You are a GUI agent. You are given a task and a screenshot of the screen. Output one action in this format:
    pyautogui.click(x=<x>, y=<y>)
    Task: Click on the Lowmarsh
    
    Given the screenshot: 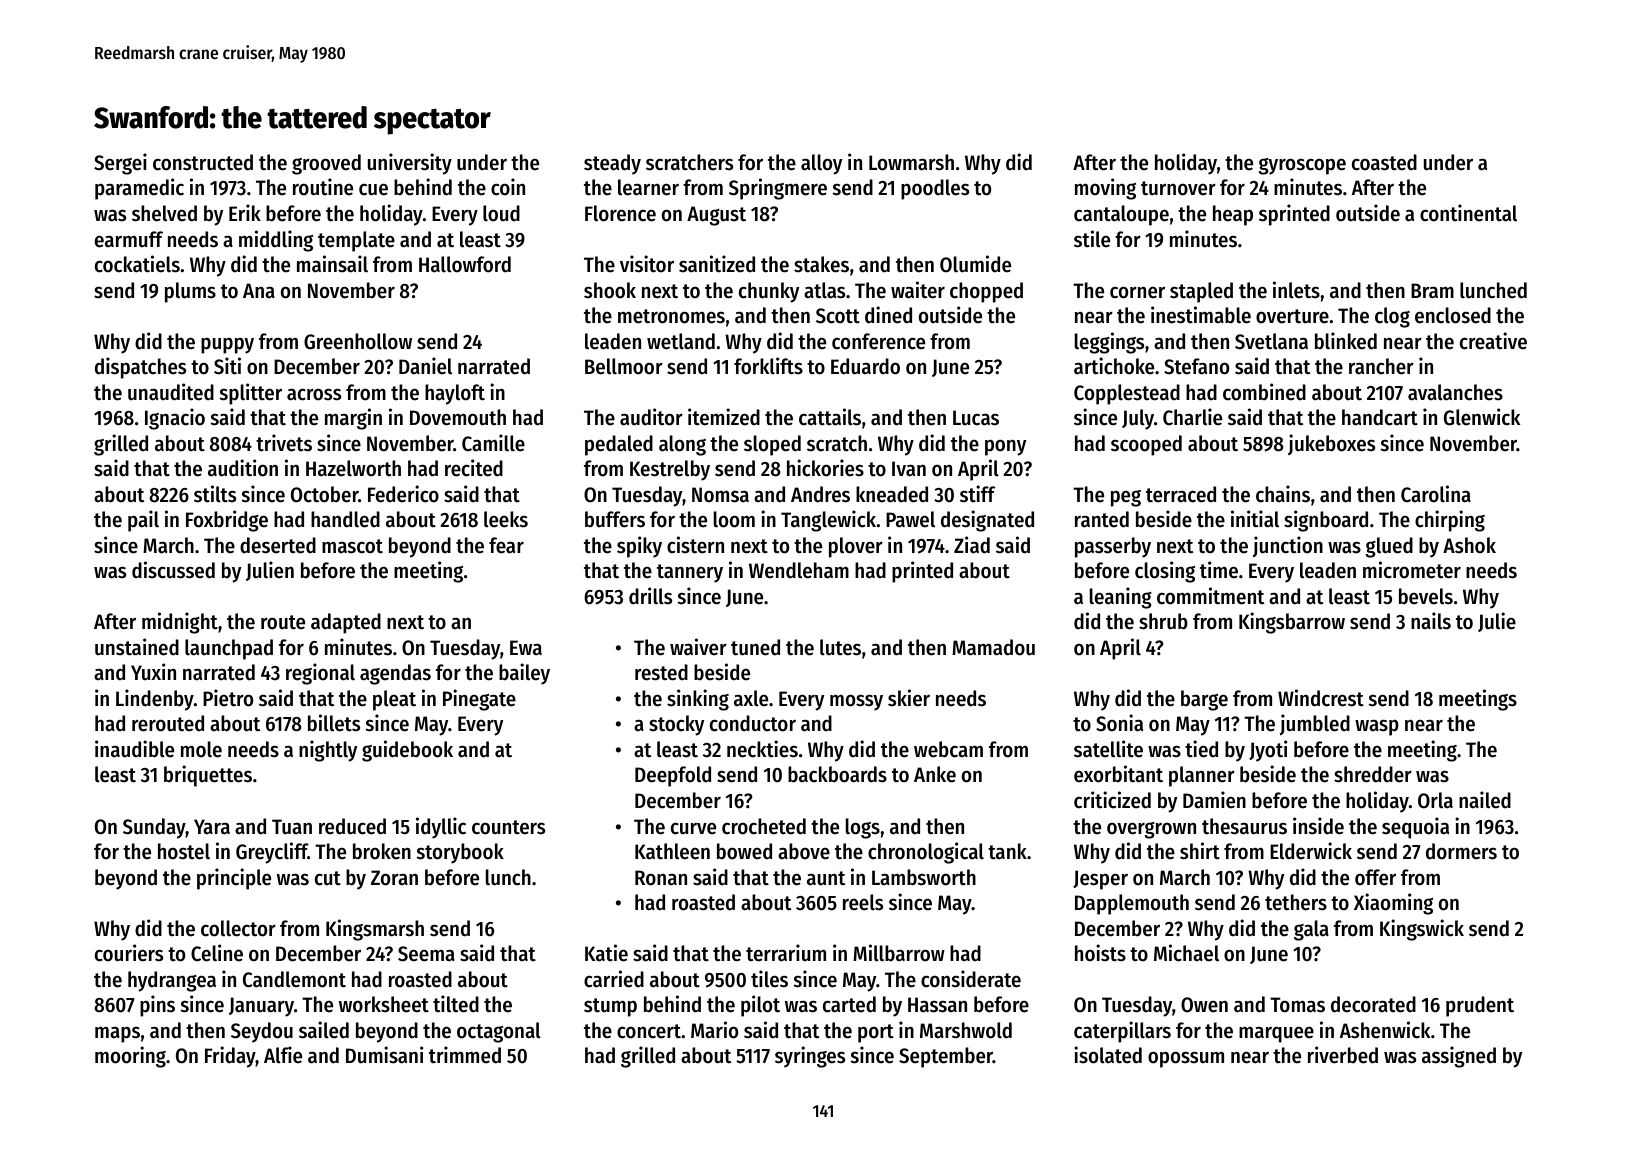 What is the action you would take?
    pyautogui.click(x=911, y=162)
